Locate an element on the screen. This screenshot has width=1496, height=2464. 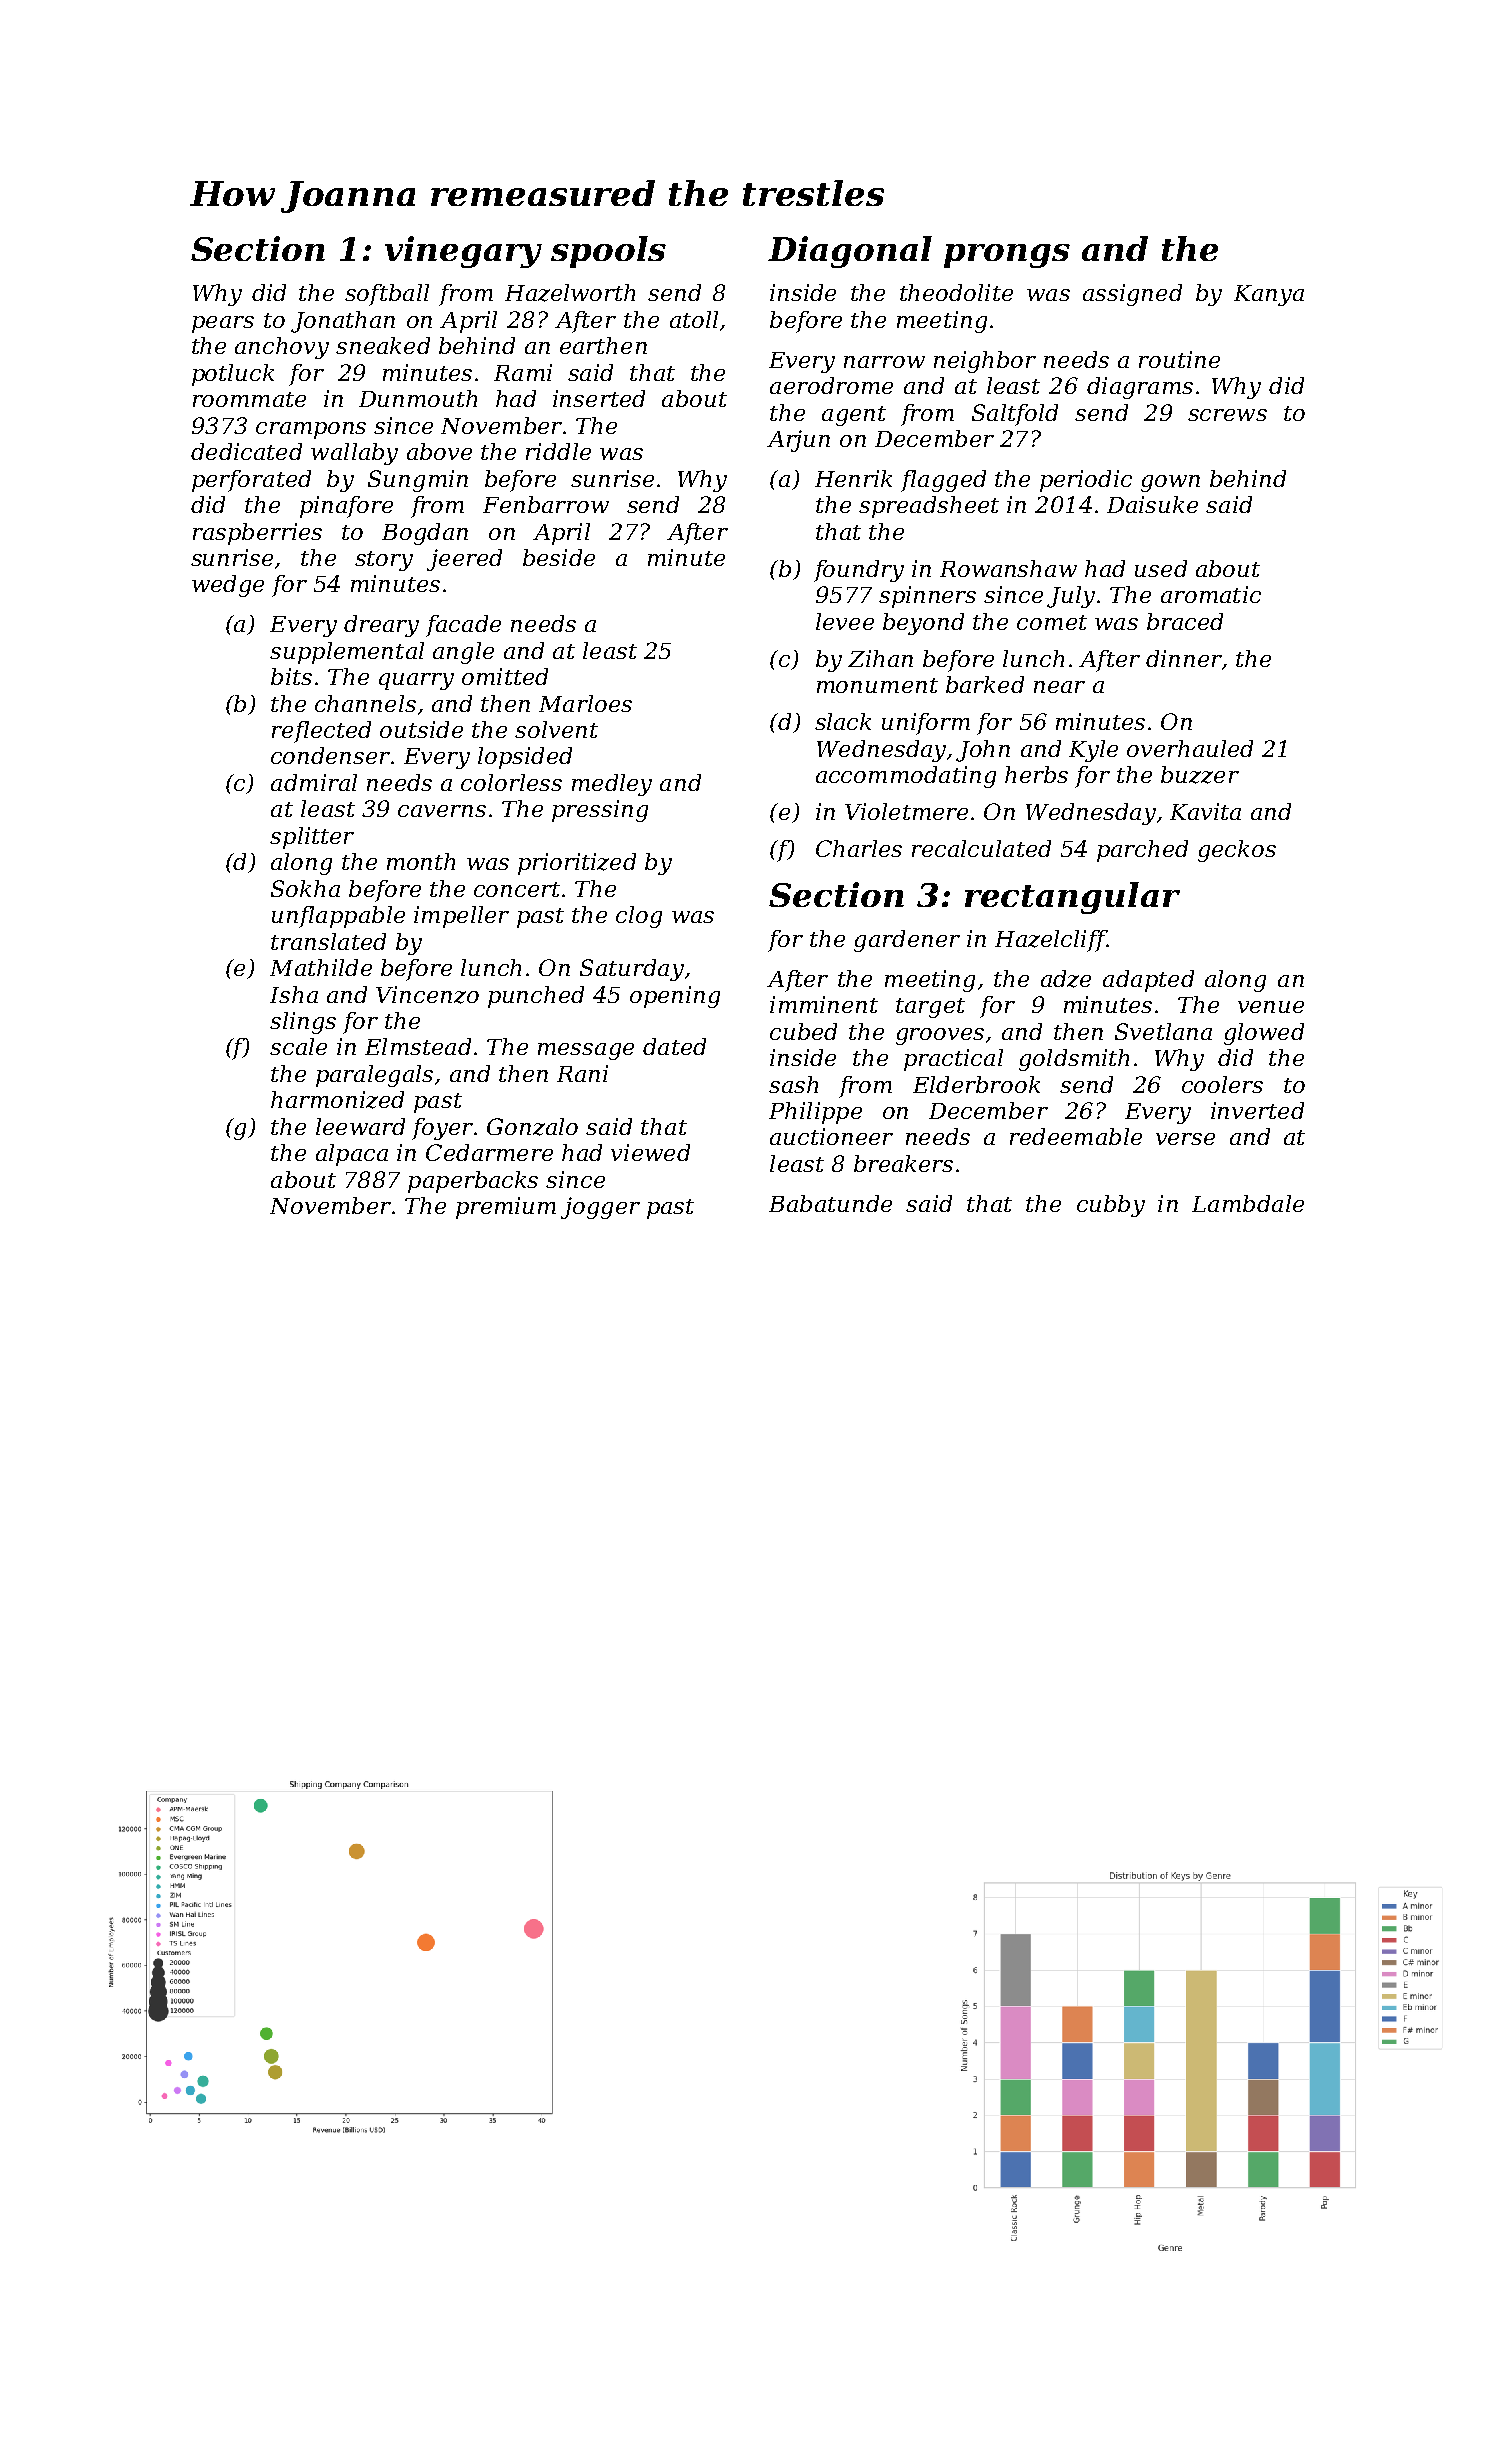
parched is located at coordinates (1142, 851).
